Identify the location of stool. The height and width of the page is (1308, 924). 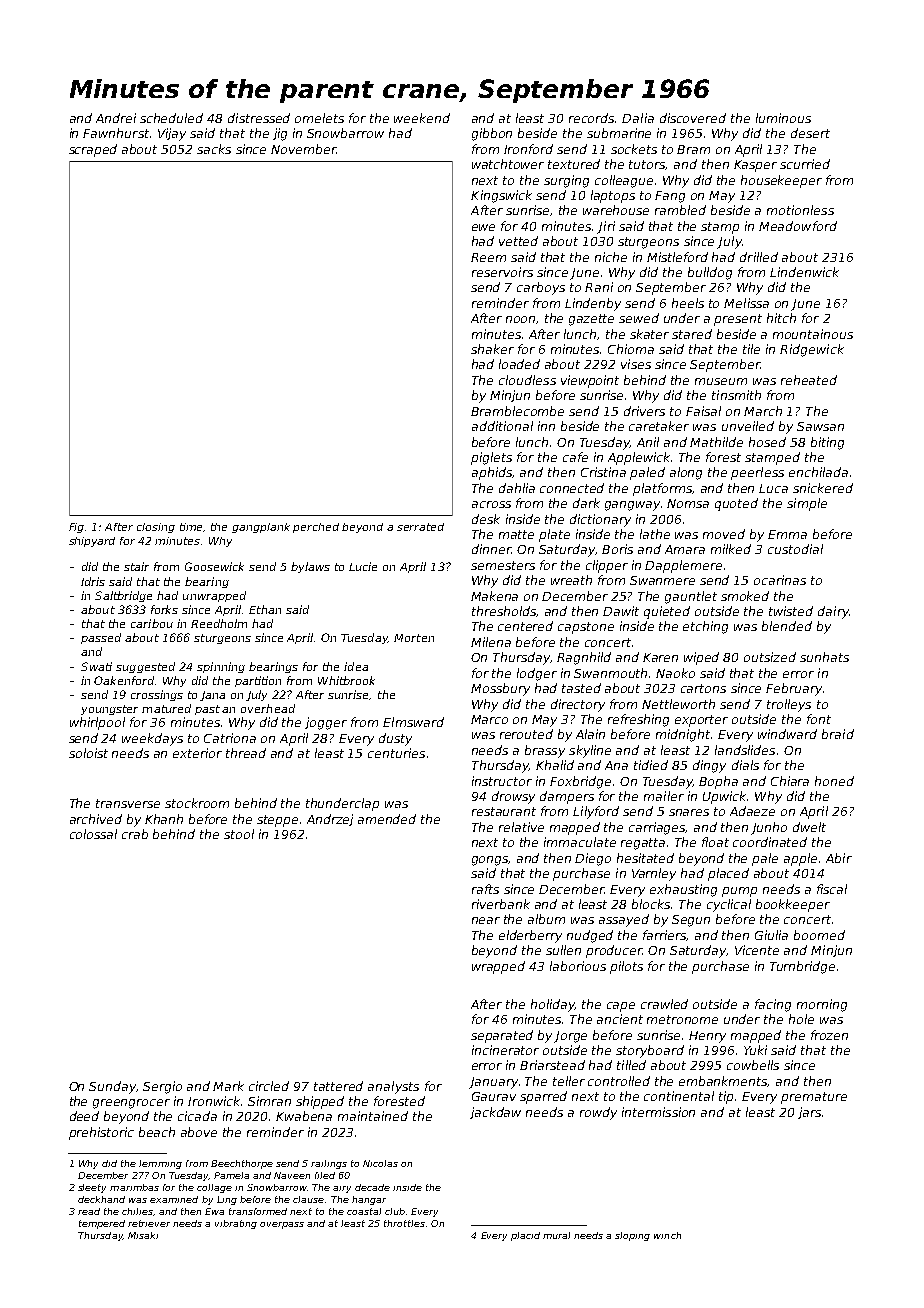
(239, 834).
